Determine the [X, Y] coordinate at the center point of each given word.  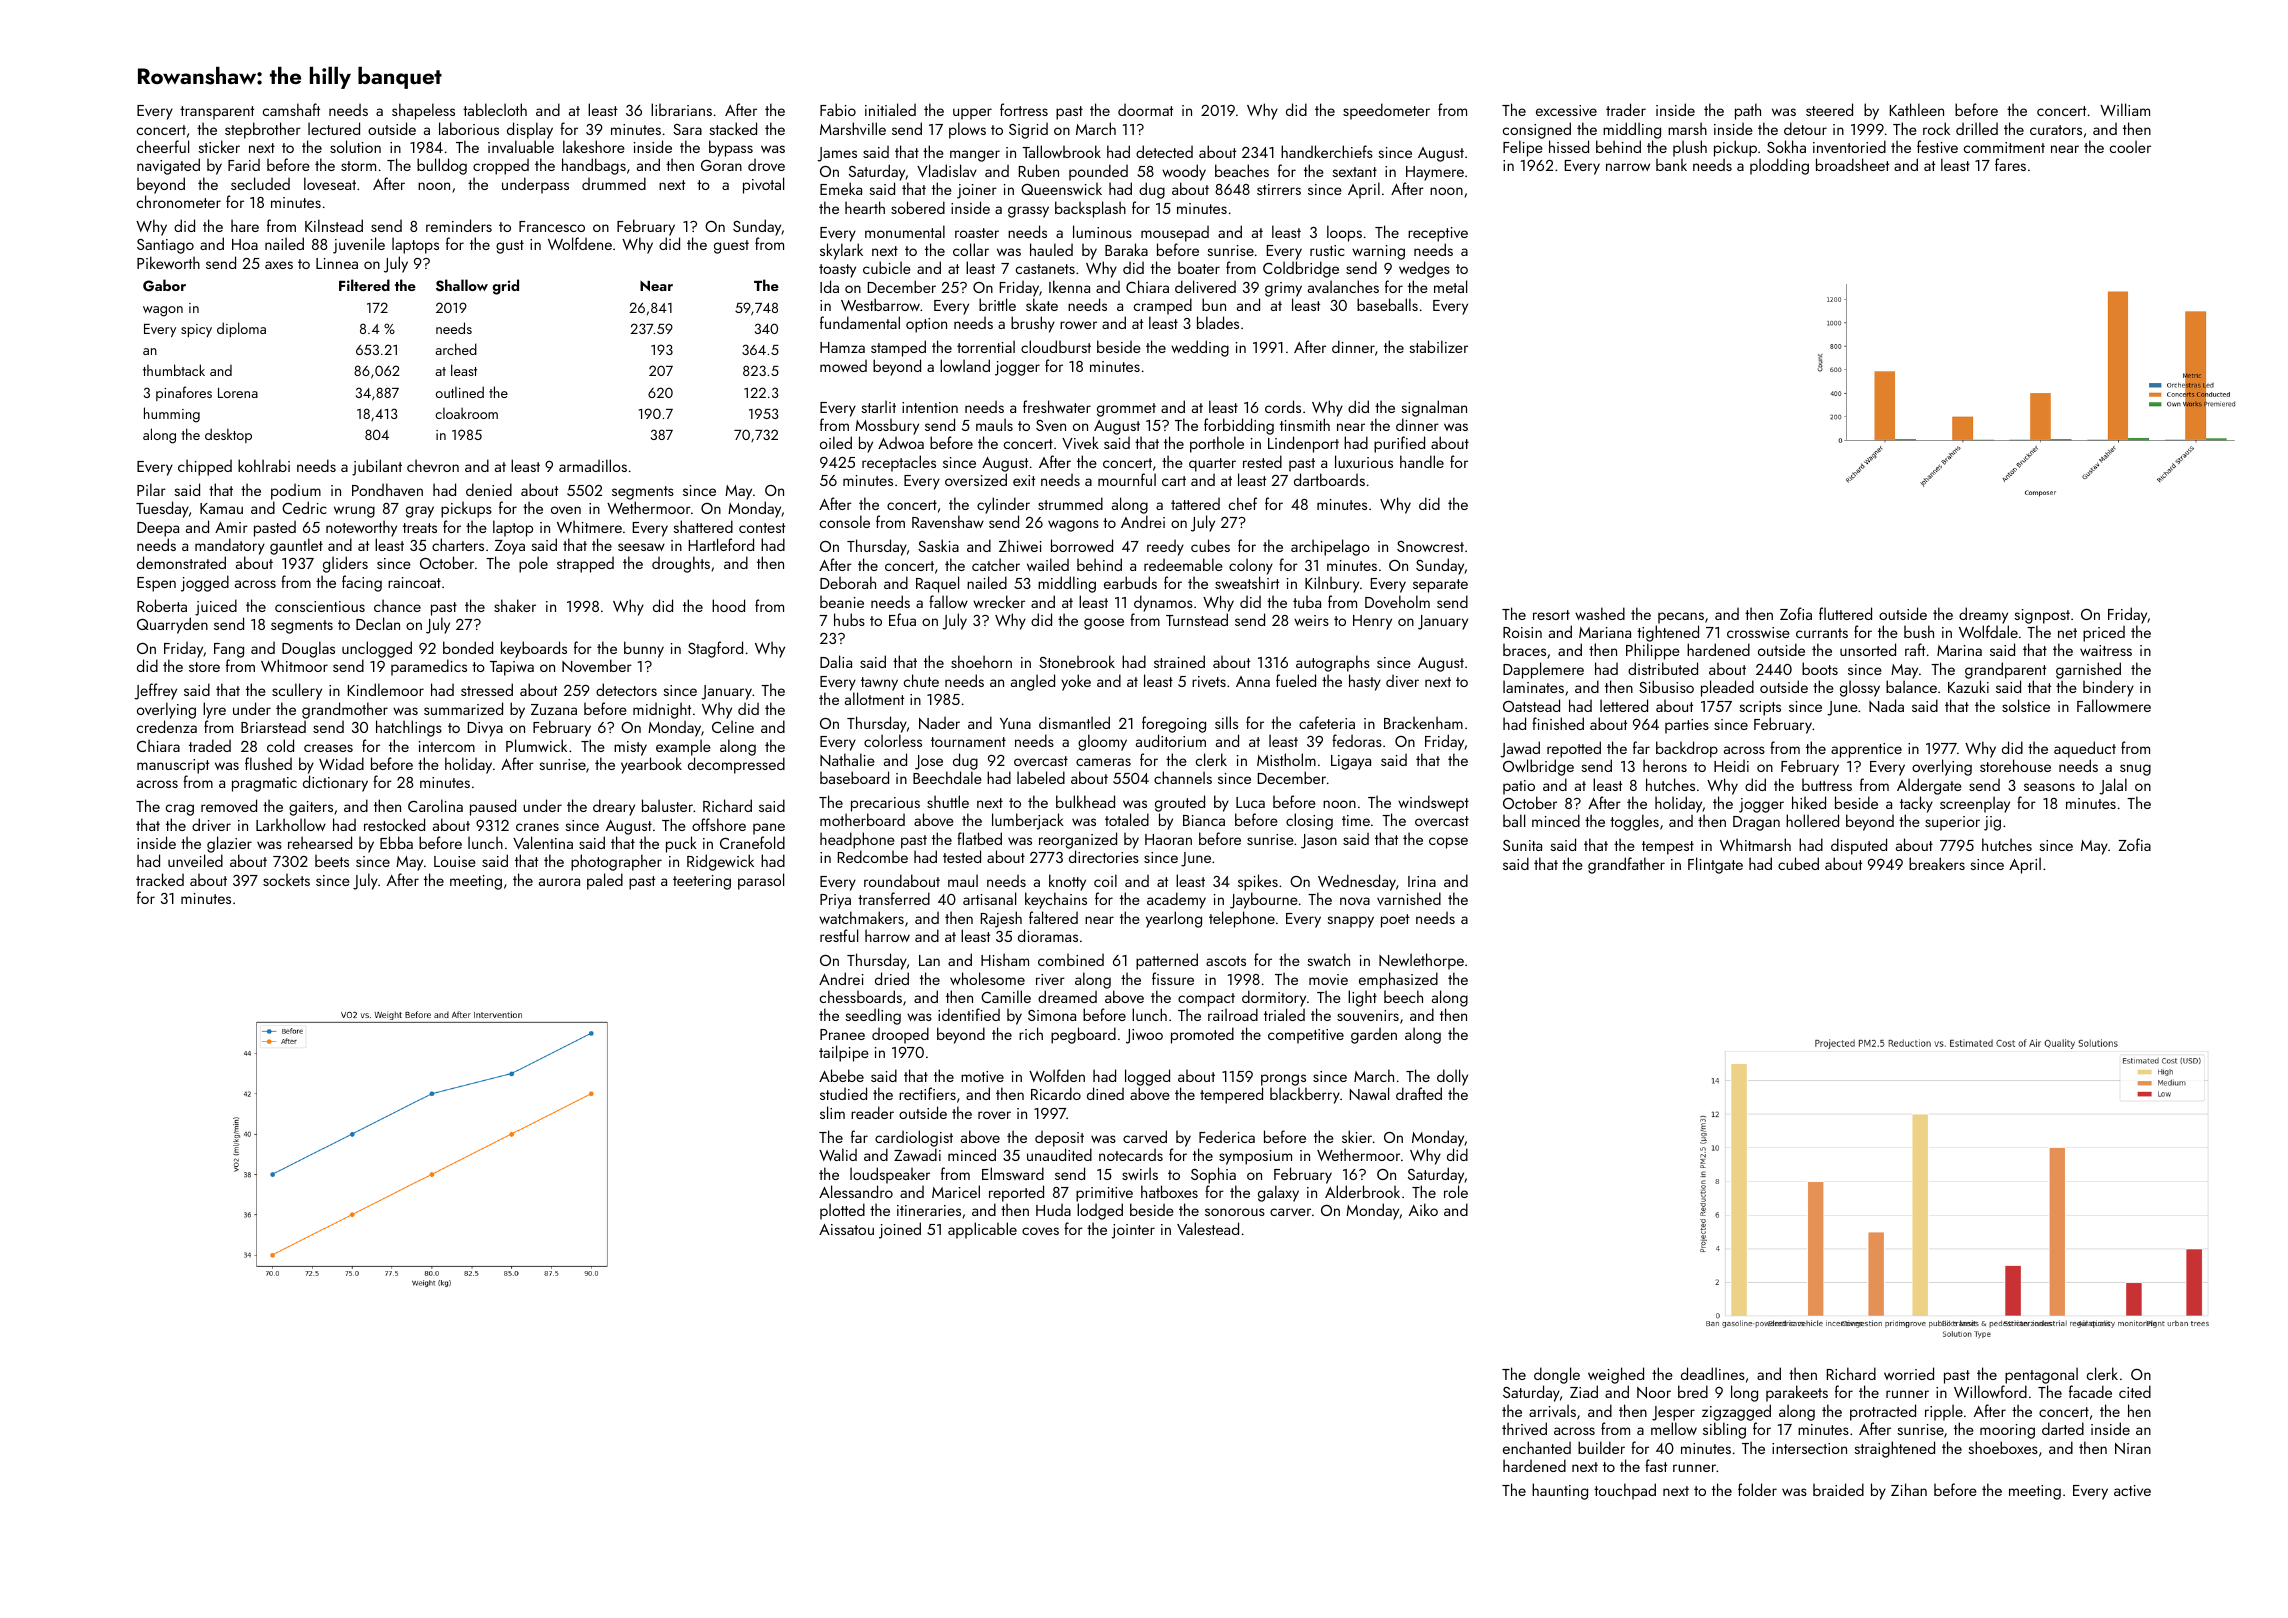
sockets [286, 880]
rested [1262, 461]
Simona [1052, 1015]
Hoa [245, 244]
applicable [982, 1230]
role [1456, 1191]
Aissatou [846, 1229]
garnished [2088, 670]
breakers [1937, 863]
